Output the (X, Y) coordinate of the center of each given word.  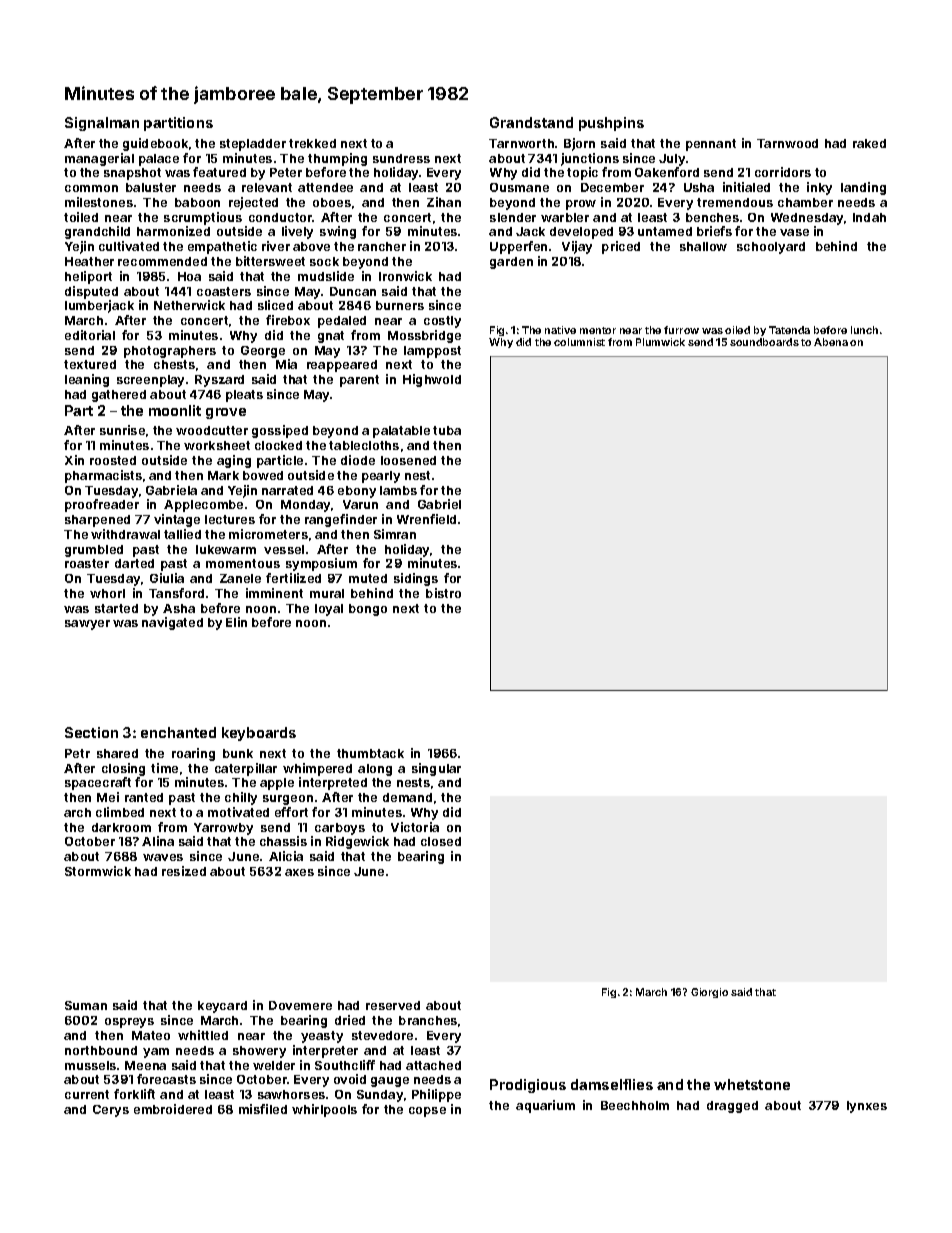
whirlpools (324, 1110)
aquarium (545, 1106)
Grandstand (531, 122)
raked (869, 143)
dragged (732, 1107)
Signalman (102, 124)
